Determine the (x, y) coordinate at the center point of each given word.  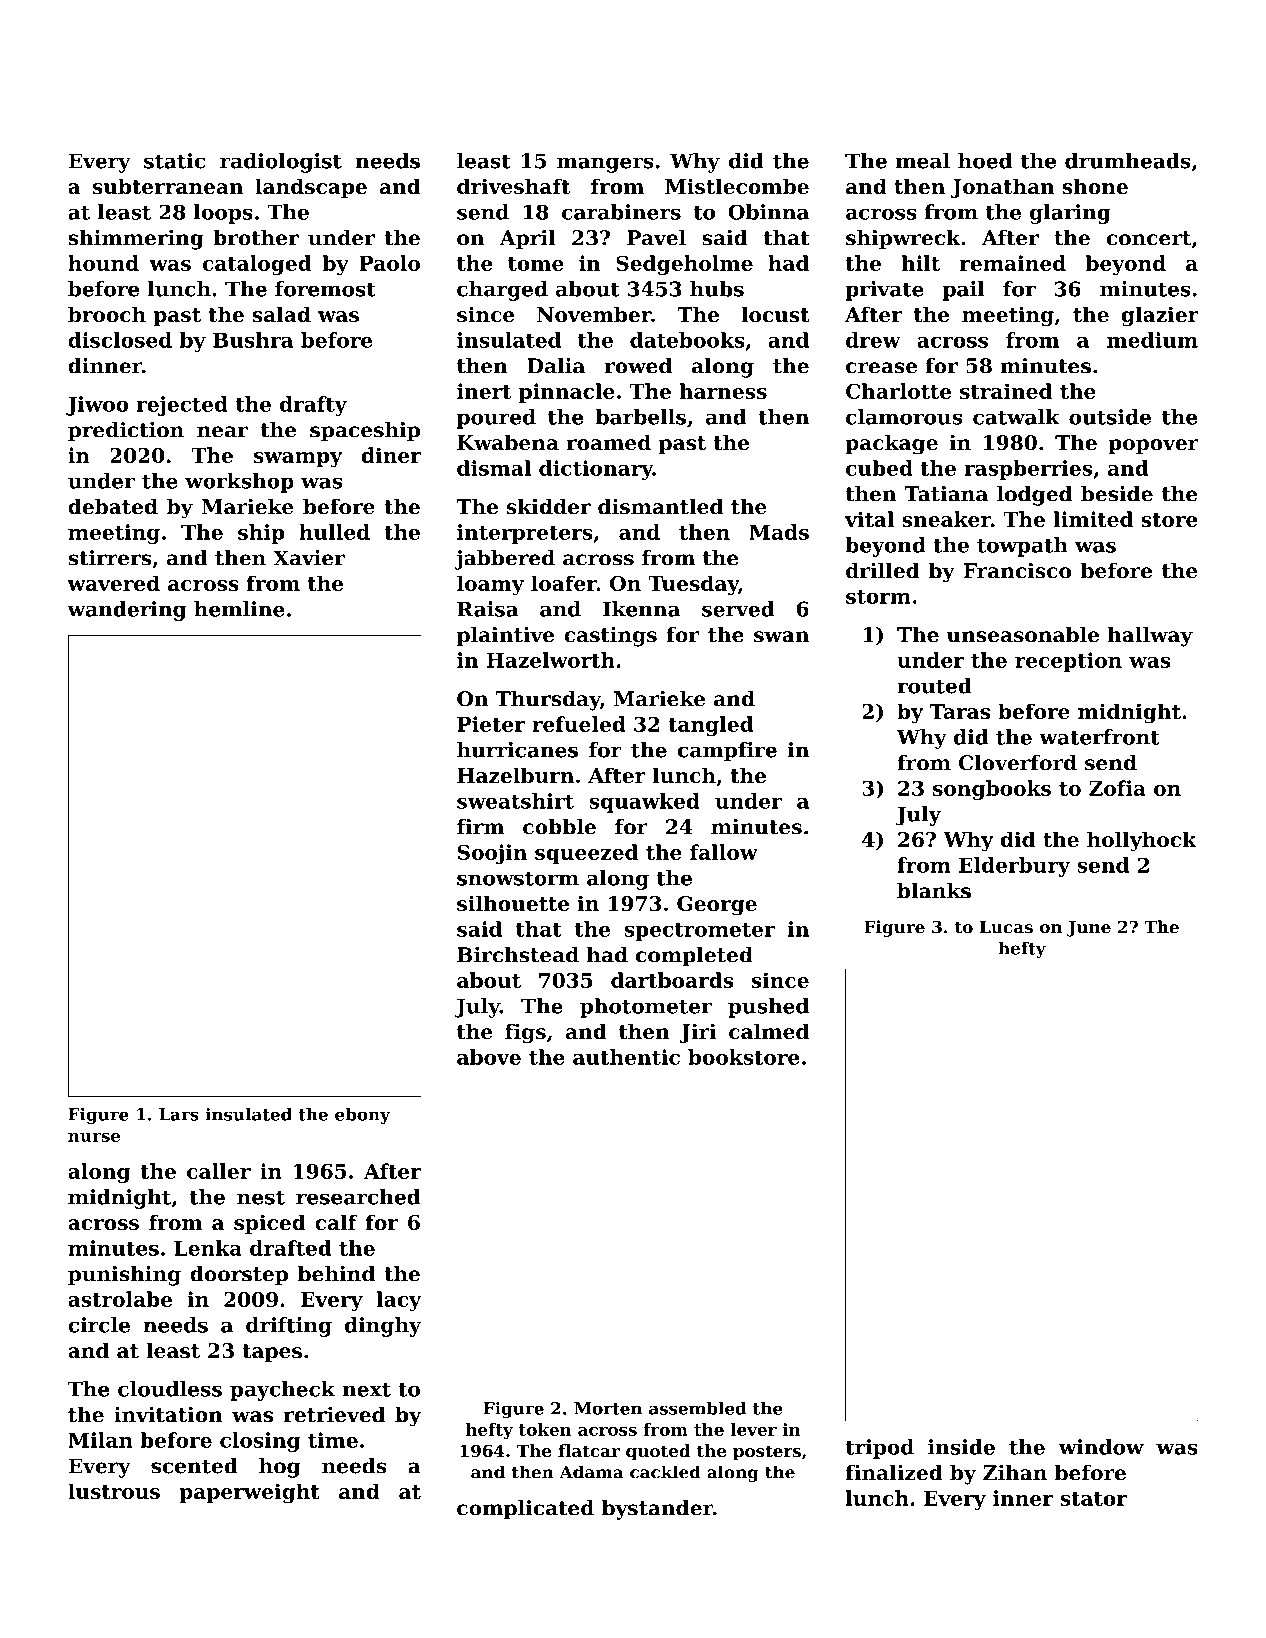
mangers (605, 165)
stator (1093, 1499)
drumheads (1128, 161)
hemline (239, 609)
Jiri (698, 1033)
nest (261, 1197)
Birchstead (518, 955)
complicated (525, 1510)
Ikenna (641, 609)
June (1089, 929)
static (174, 161)
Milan (100, 1440)
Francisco (1017, 571)
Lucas (1006, 927)
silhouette (513, 903)
